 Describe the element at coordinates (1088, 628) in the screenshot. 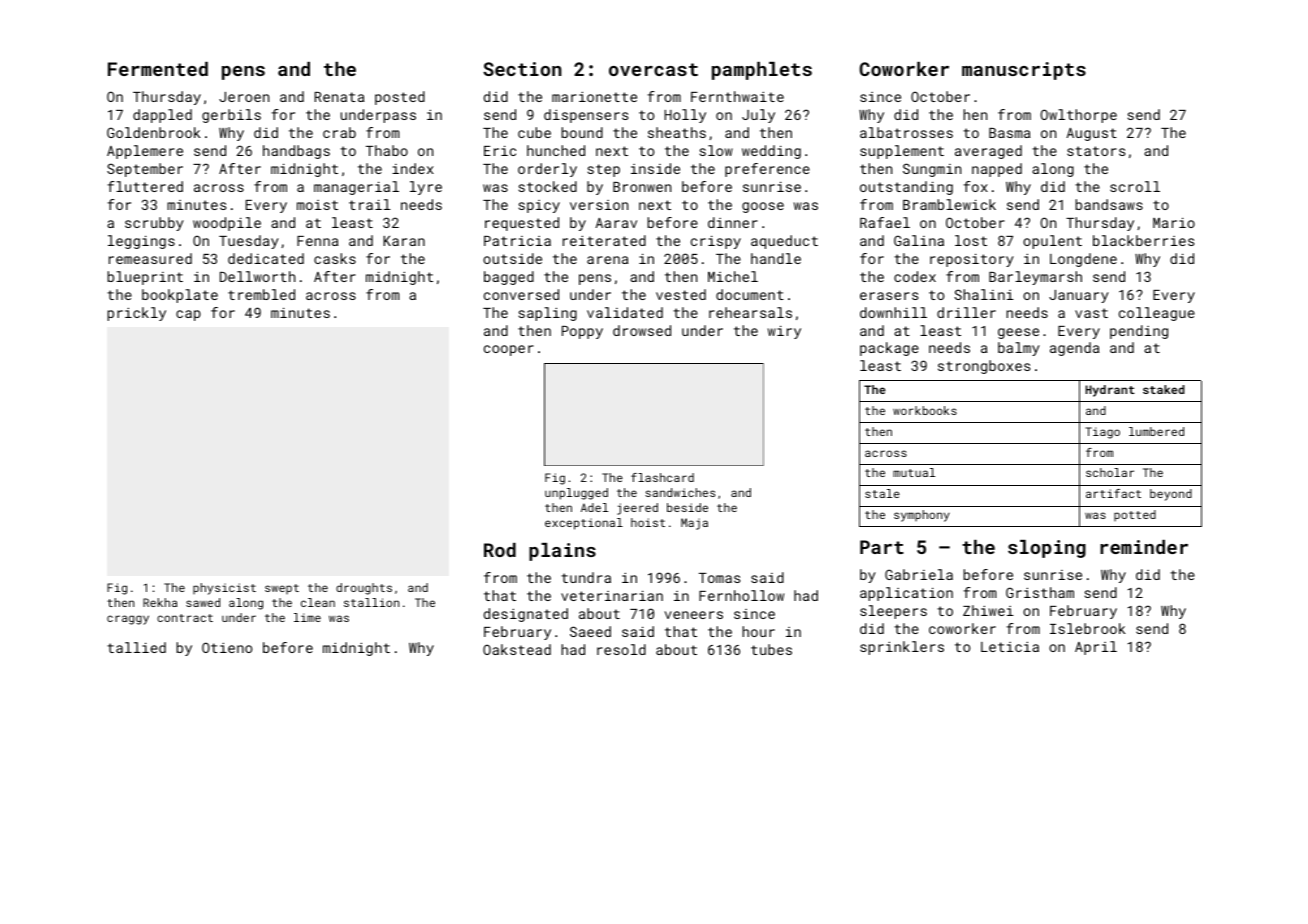

I see `Islebrook` at that location.
